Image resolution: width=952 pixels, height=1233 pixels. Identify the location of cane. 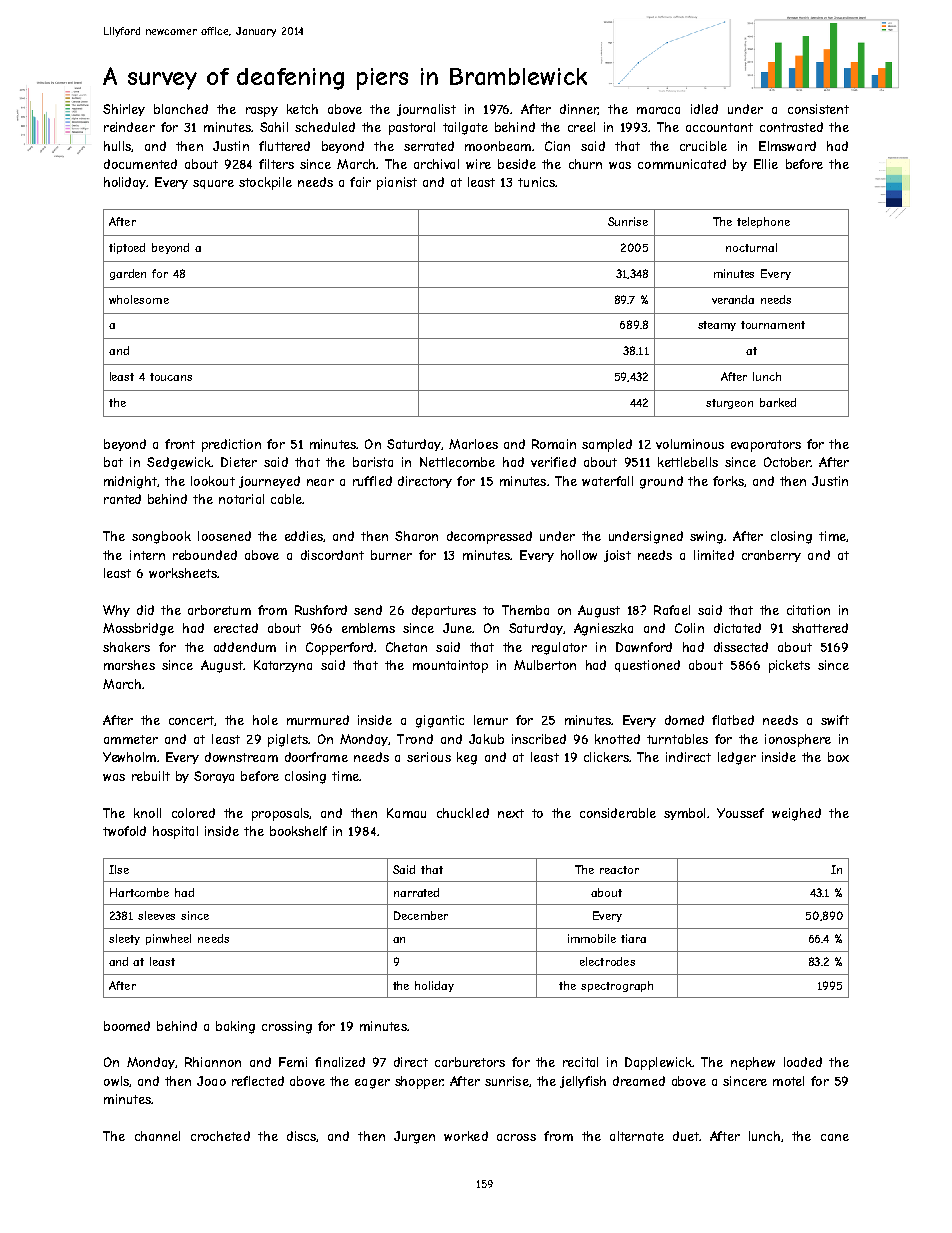
(835, 1137).
